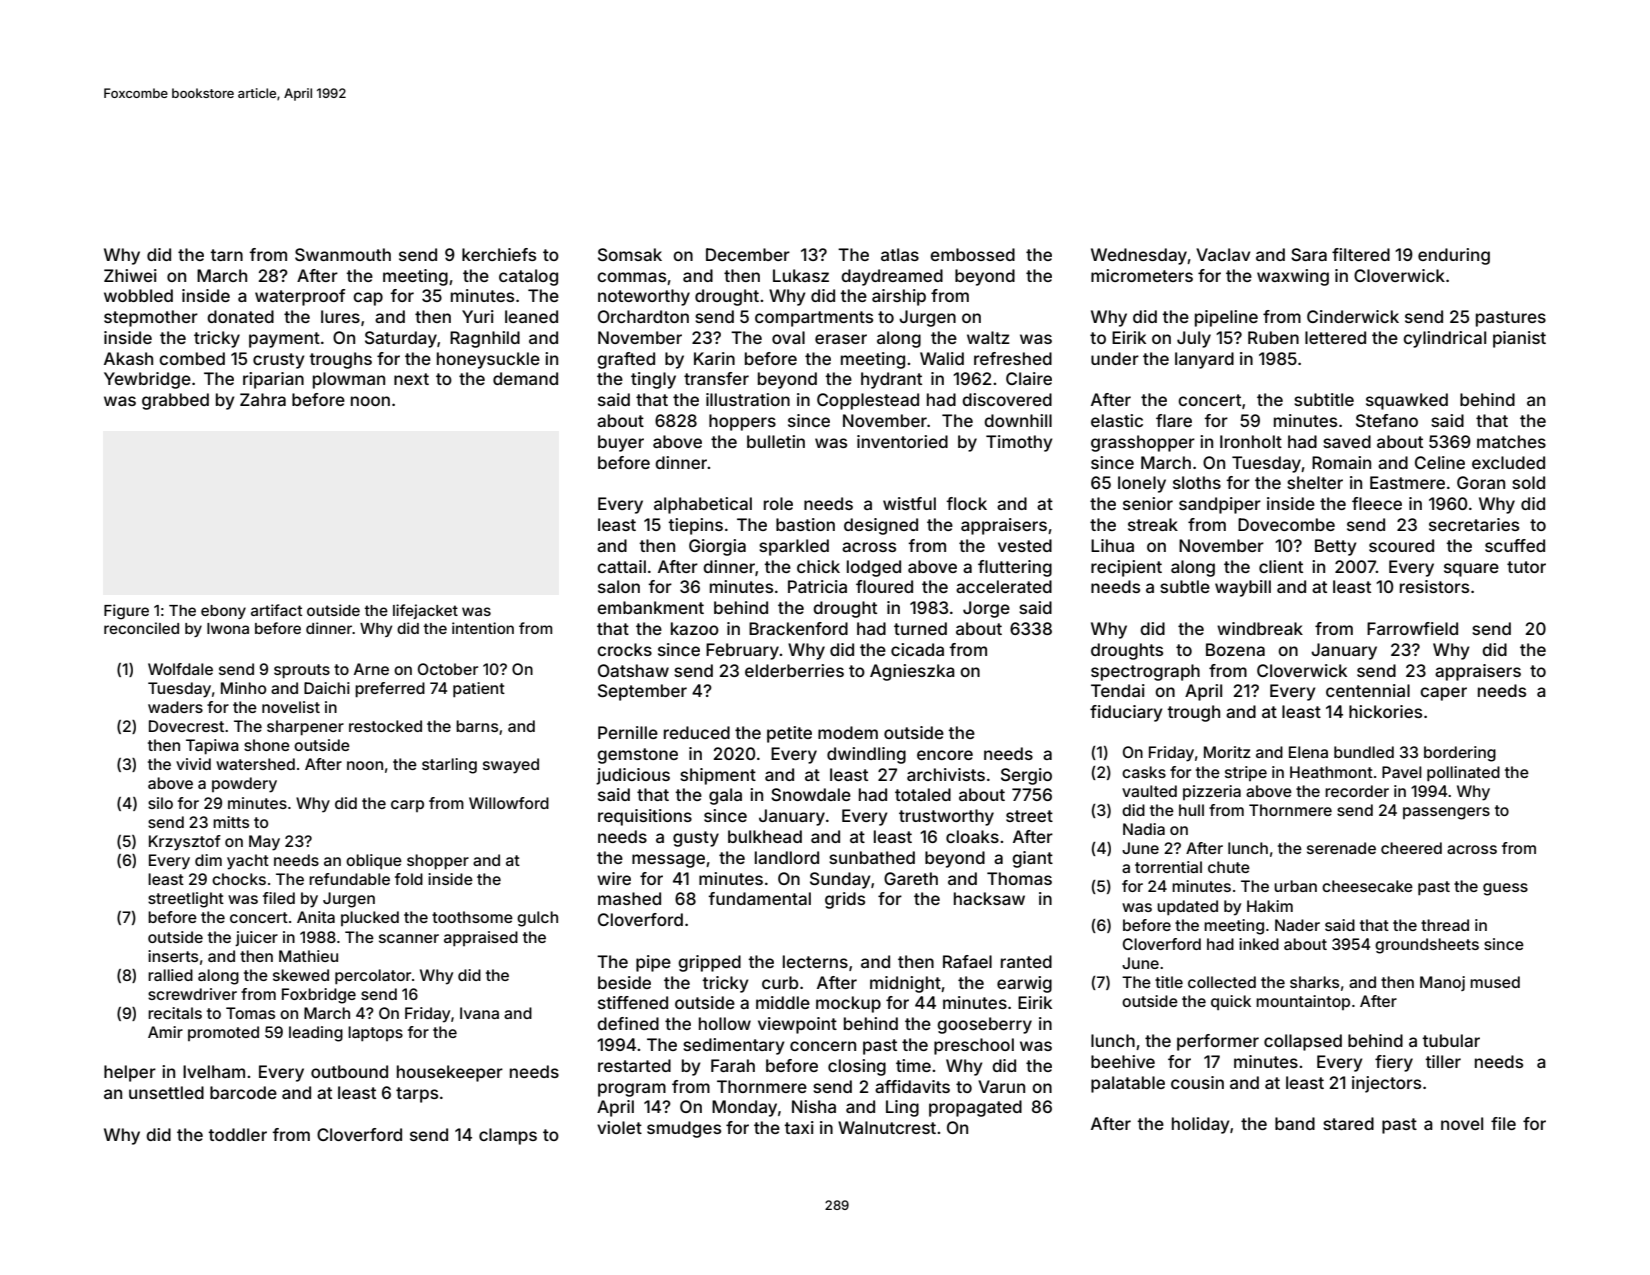 The height and width of the screenshot is (1275, 1650). Describe the element at coordinates (374, 861) in the screenshot. I see `oblique` at that location.
